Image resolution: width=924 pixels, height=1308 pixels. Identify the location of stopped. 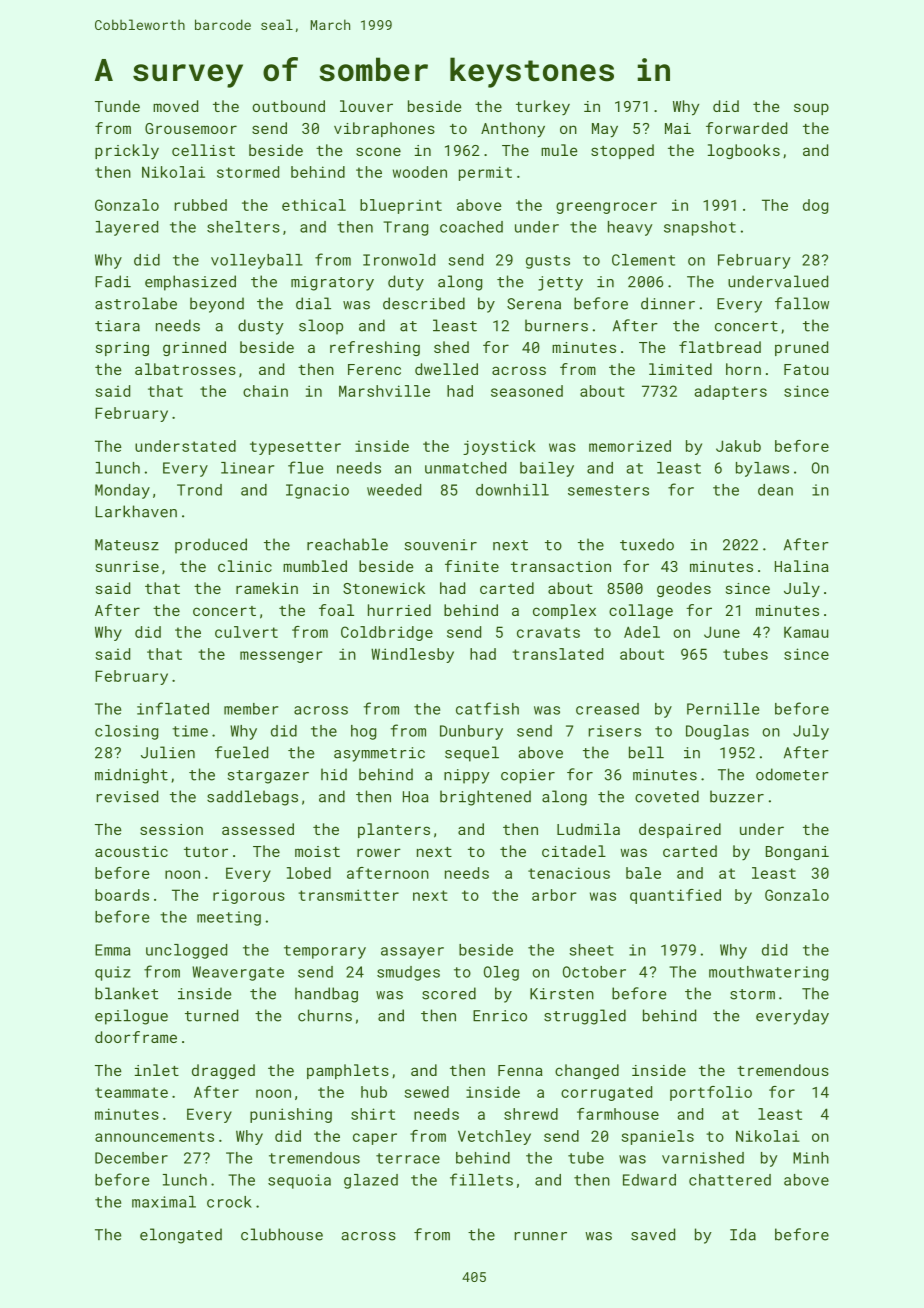
(622, 151).
